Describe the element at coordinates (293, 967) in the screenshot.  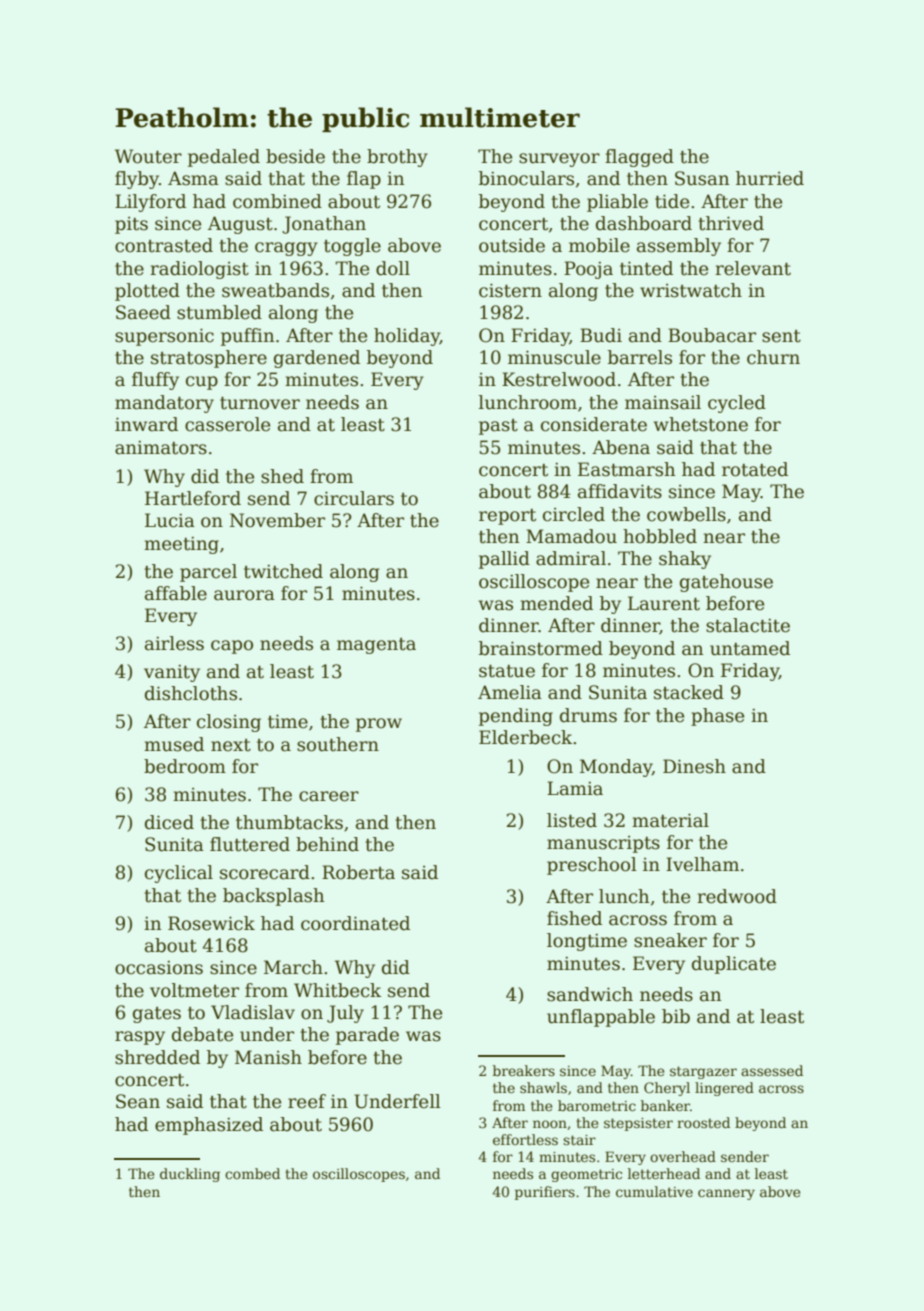
I see `March` at that location.
